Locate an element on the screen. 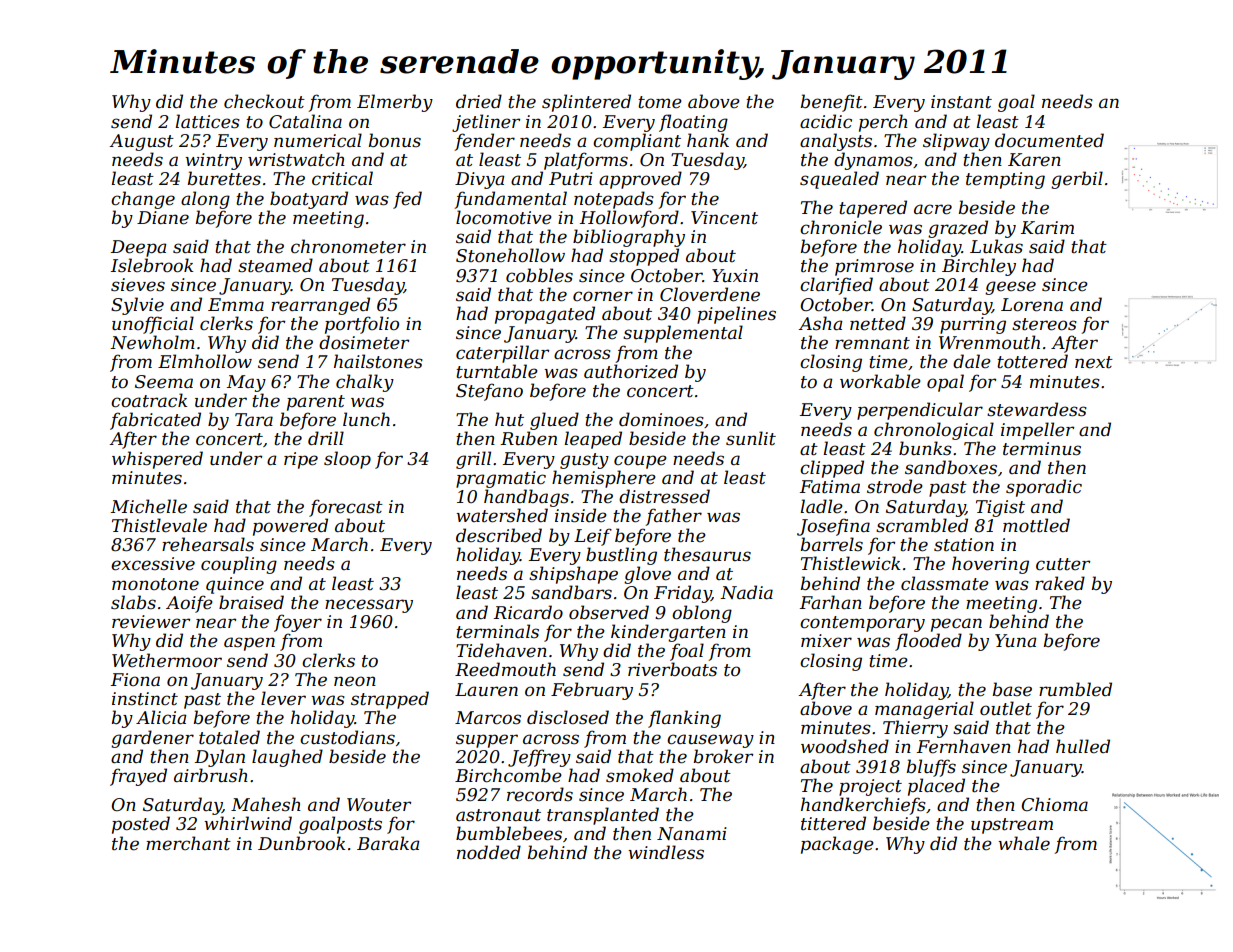 The height and width of the screenshot is (952, 1233). stopped is located at coordinates (644, 257).
